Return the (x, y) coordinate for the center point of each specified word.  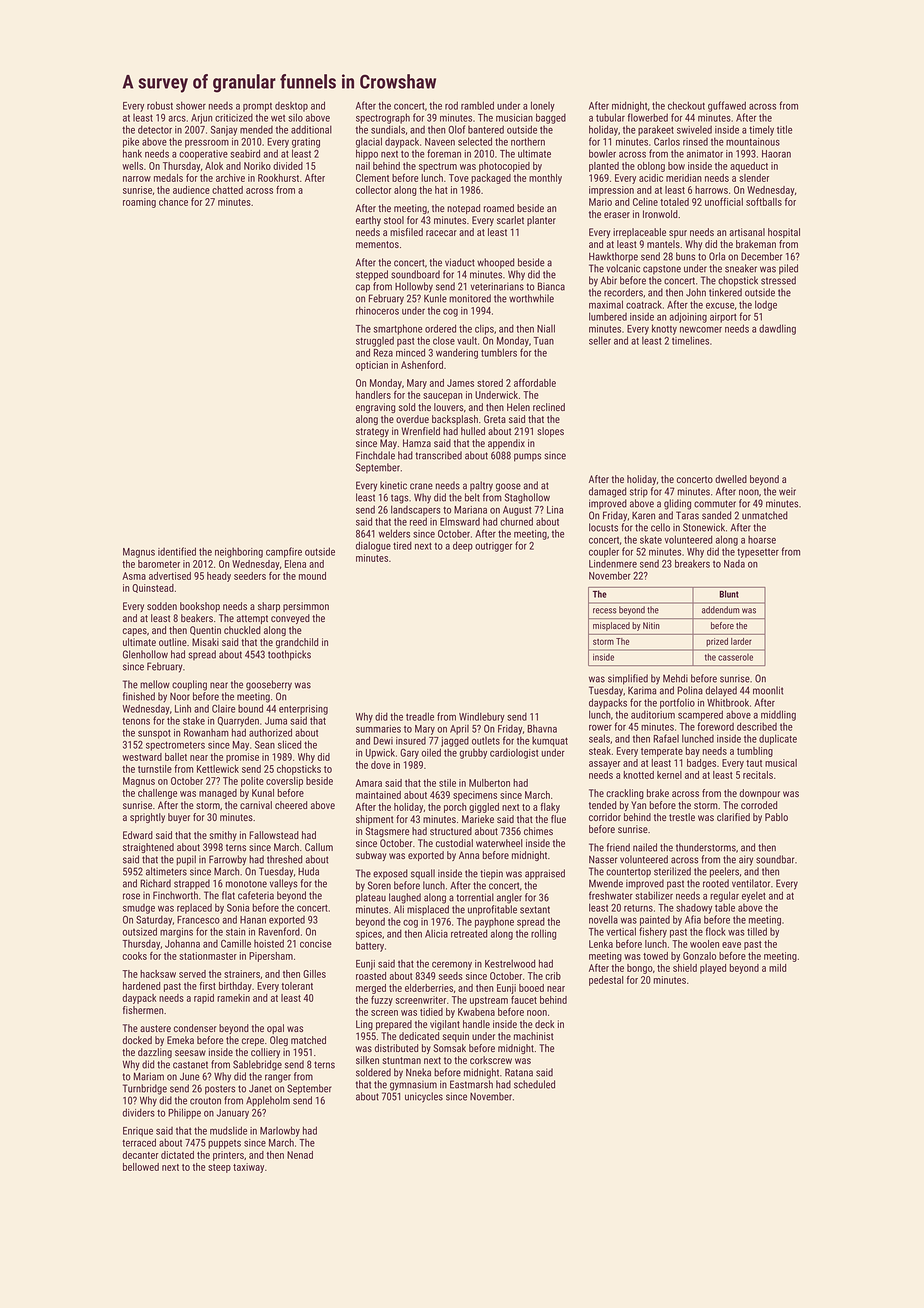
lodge (766, 305)
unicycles (424, 1097)
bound (250, 708)
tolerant (297, 986)
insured (411, 741)
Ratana (519, 1072)
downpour (759, 794)
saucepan (442, 397)
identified (177, 551)
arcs (177, 118)
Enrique (138, 1132)
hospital (784, 233)
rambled (477, 105)
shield (685, 968)
